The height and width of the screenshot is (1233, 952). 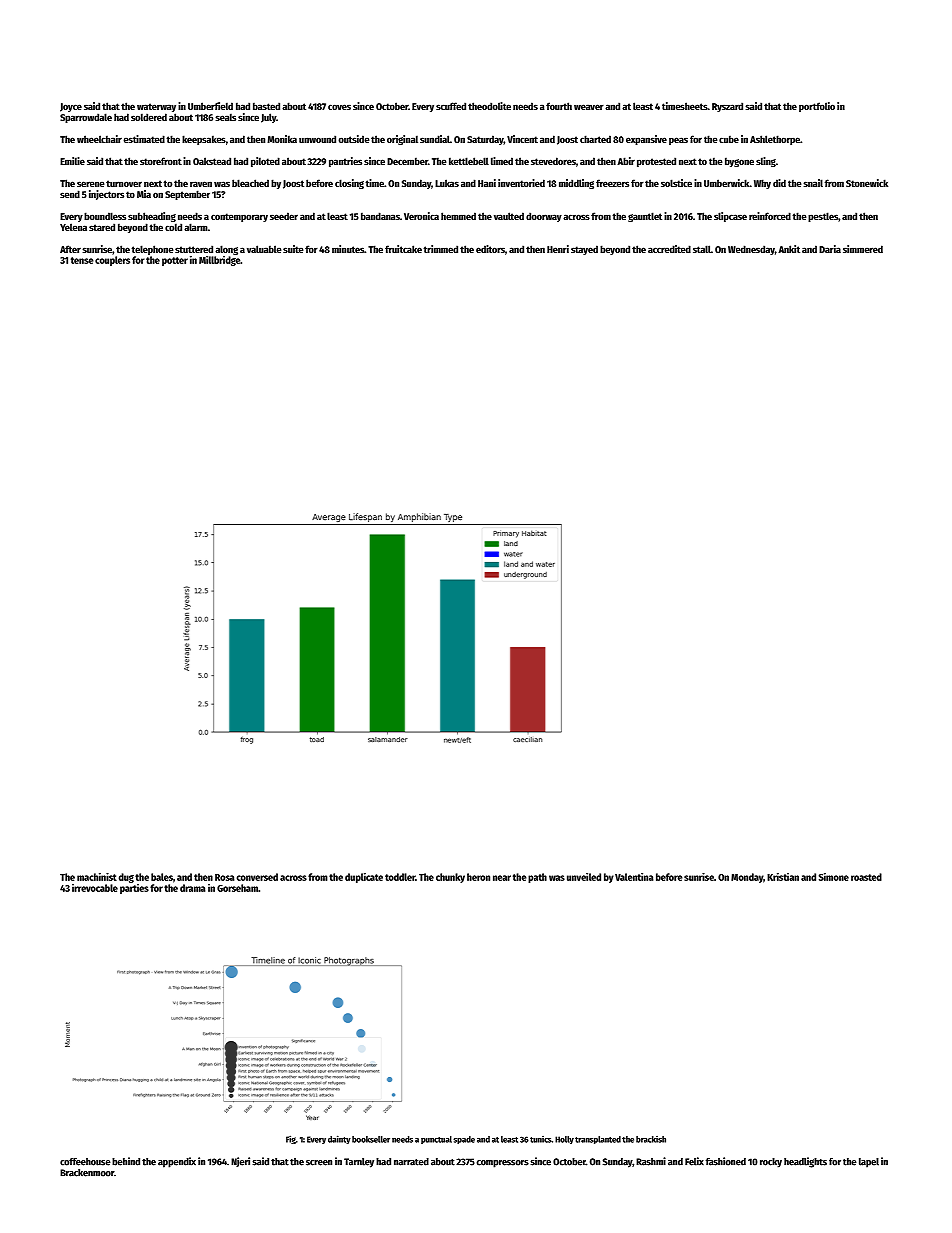 What do you see at coordinates (783, 877) in the screenshot?
I see `Kristian` at bounding box center [783, 877].
